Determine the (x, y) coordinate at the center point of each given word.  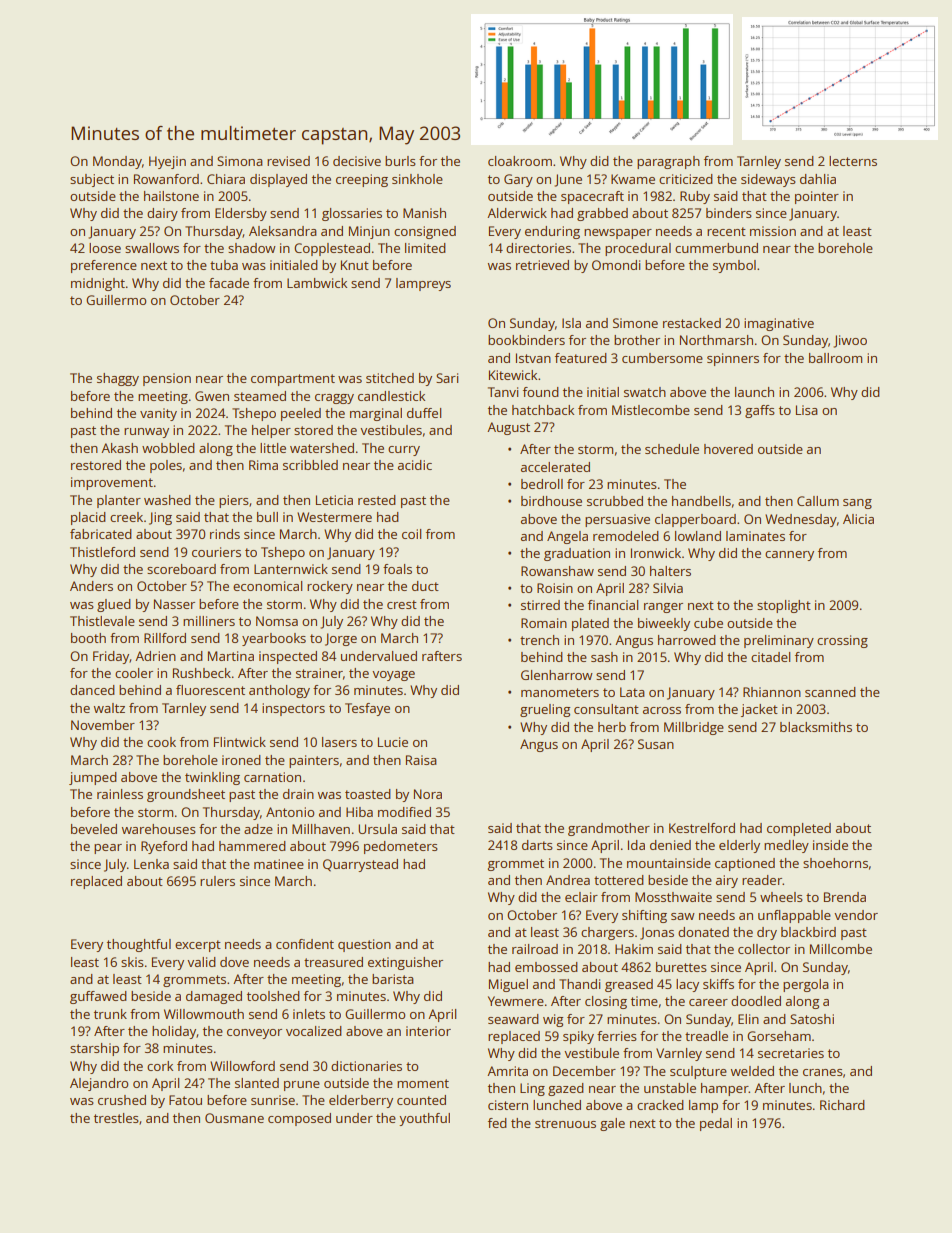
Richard (842, 1105)
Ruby (695, 197)
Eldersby (241, 214)
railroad (535, 949)
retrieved (542, 265)
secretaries (791, 1053)
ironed (241, 760)
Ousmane (234, 1118)
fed (497, 1123)
